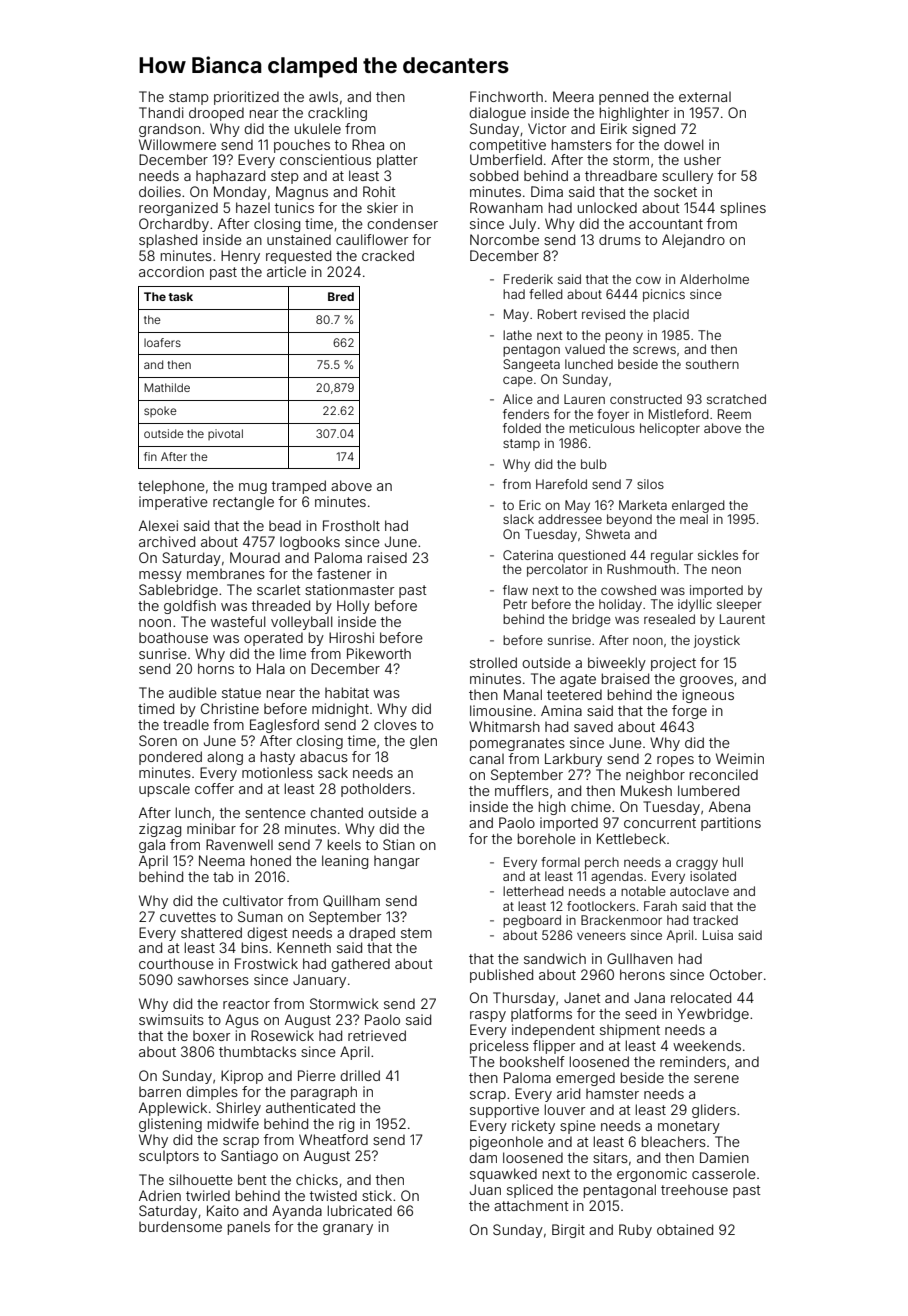 The width and height of the page is (908, 1316). I want to click on Weimin, so click(740, 758).
